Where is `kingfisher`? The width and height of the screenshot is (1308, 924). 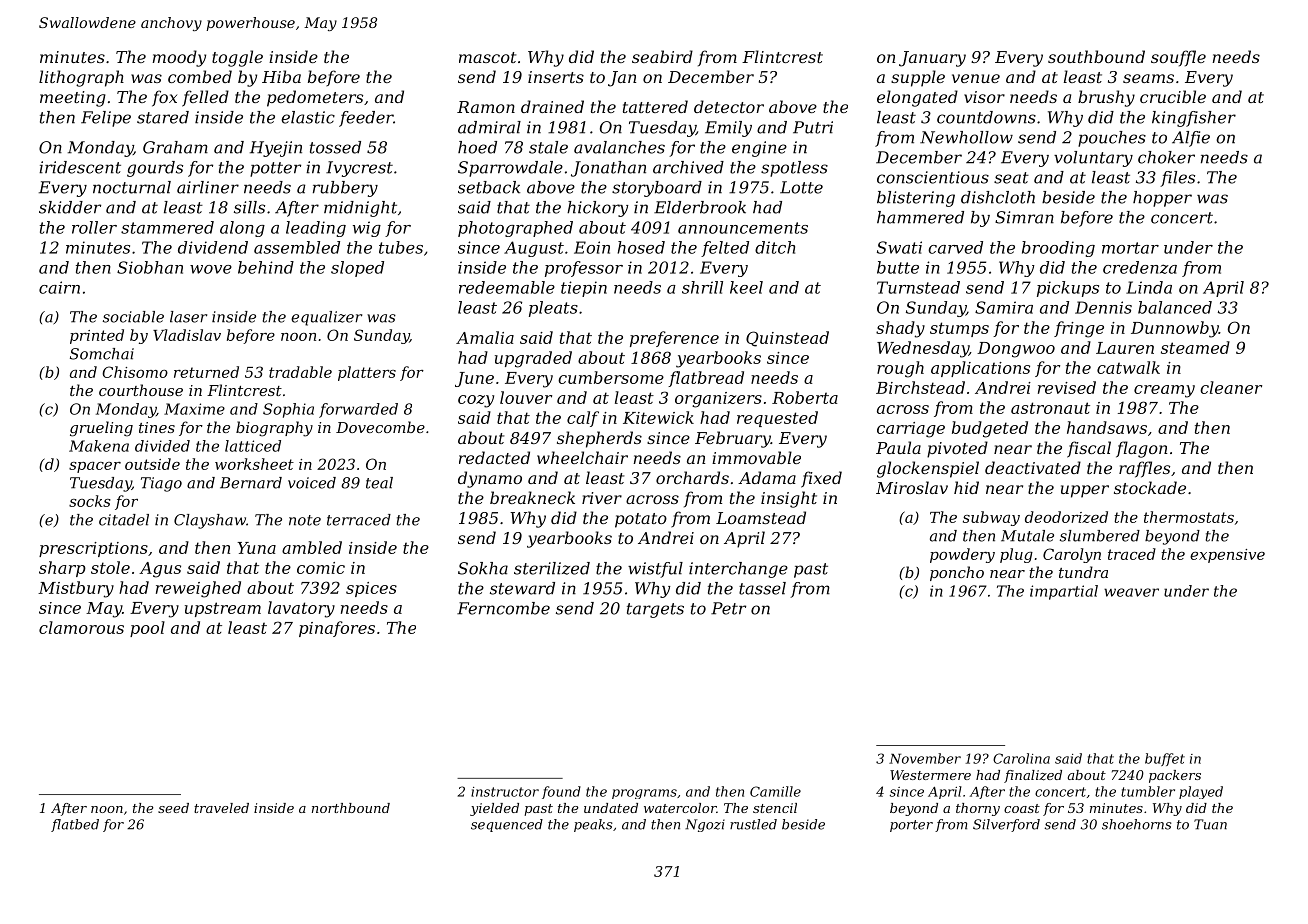
kingfisher is located at coordinates (1194, 119).
